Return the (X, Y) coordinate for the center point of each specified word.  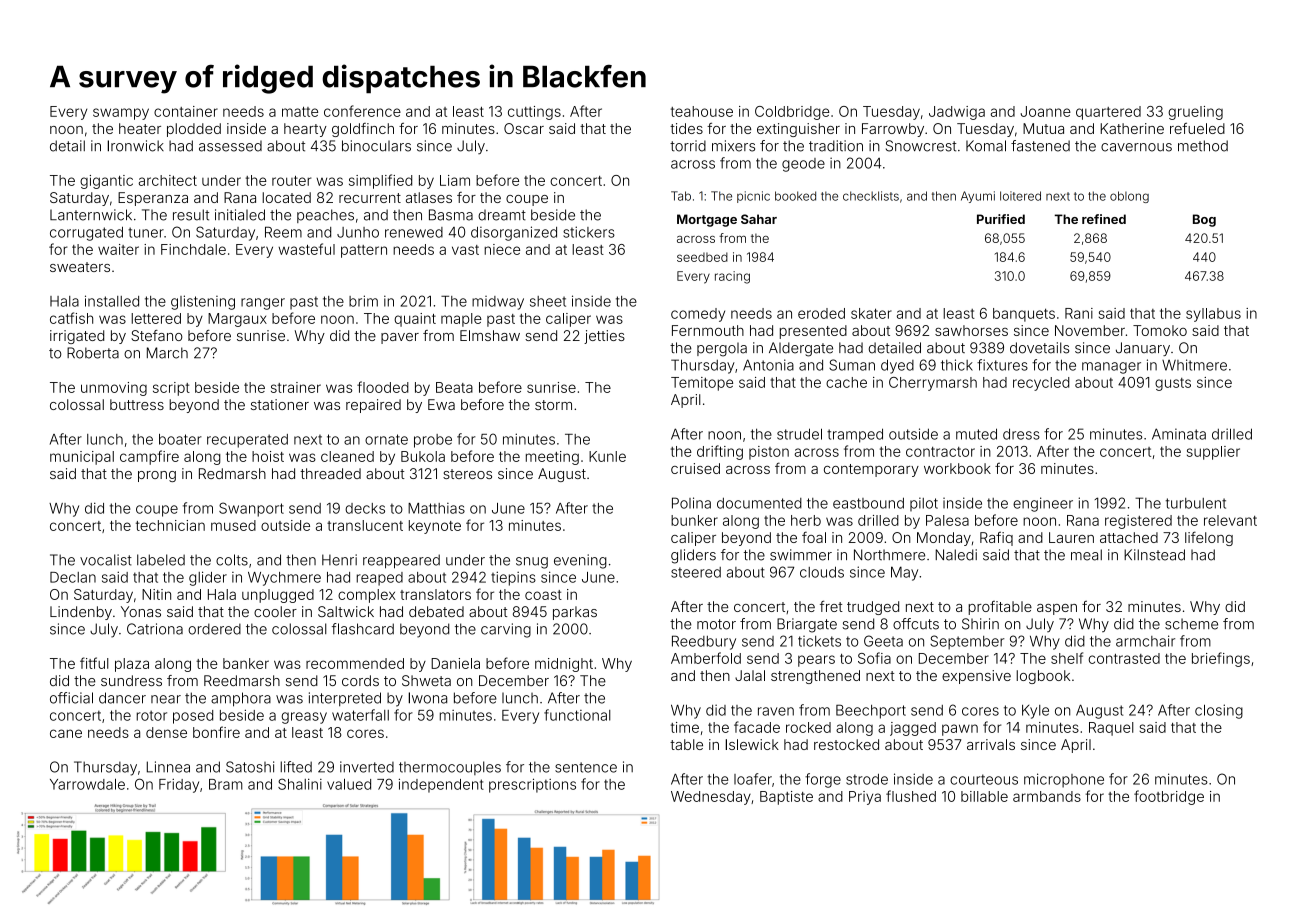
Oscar (524, 128)
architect (167, 180)
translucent (365, 525)
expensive (976, 677)
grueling (1195, 113)
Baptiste (786, 798)
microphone (1064, 780)
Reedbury (704, 642)
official (71, 698)
